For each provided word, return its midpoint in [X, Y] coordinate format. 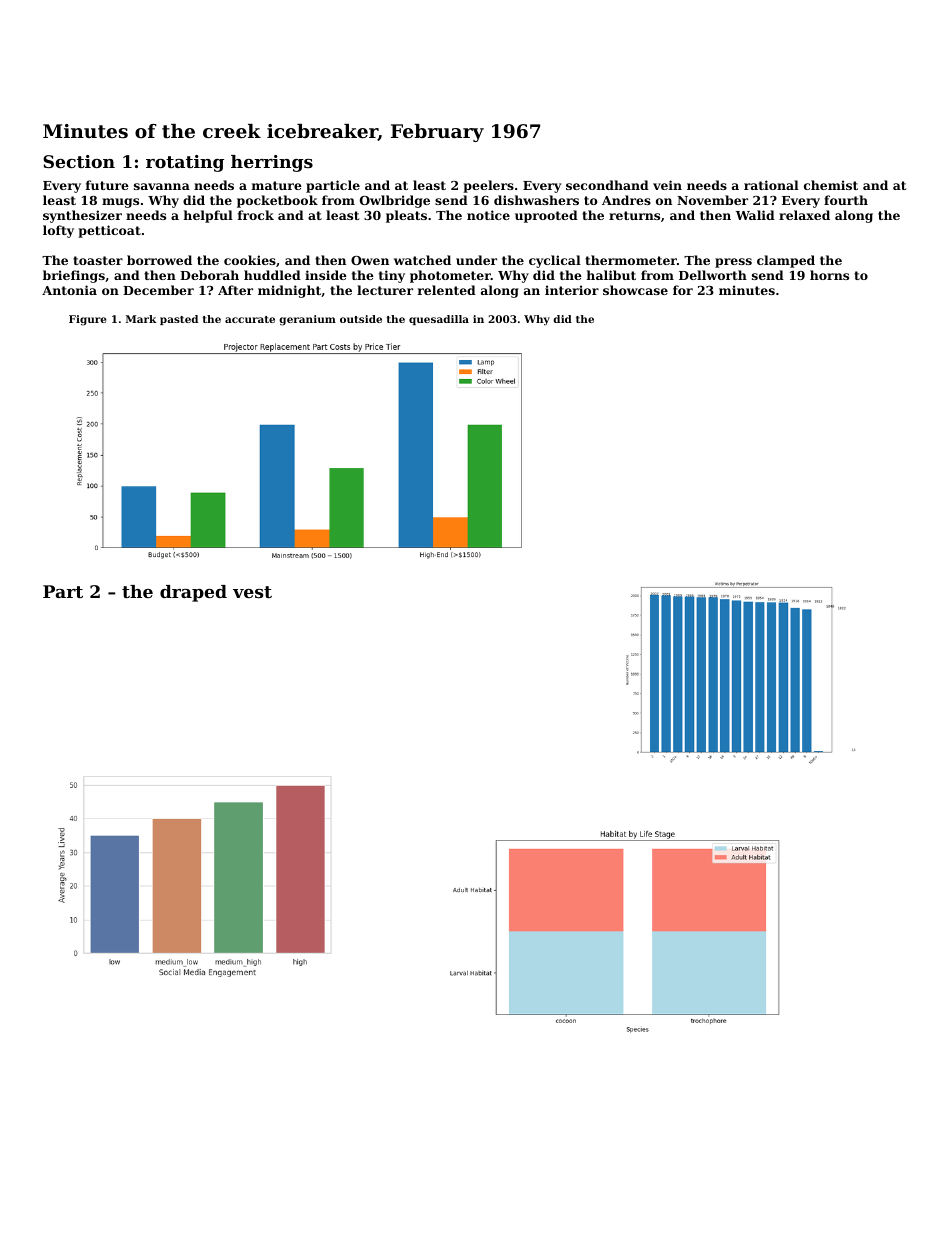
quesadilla [439, 320]
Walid [755, 215]
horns [829, 275]
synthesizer [82, 216]
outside [361, 319]
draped [193, 593]
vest [252, 592]
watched [422, 260]
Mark [141, 319]
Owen [370, 260]
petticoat [109, 231]
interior [572, 290]
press [733, 263]
